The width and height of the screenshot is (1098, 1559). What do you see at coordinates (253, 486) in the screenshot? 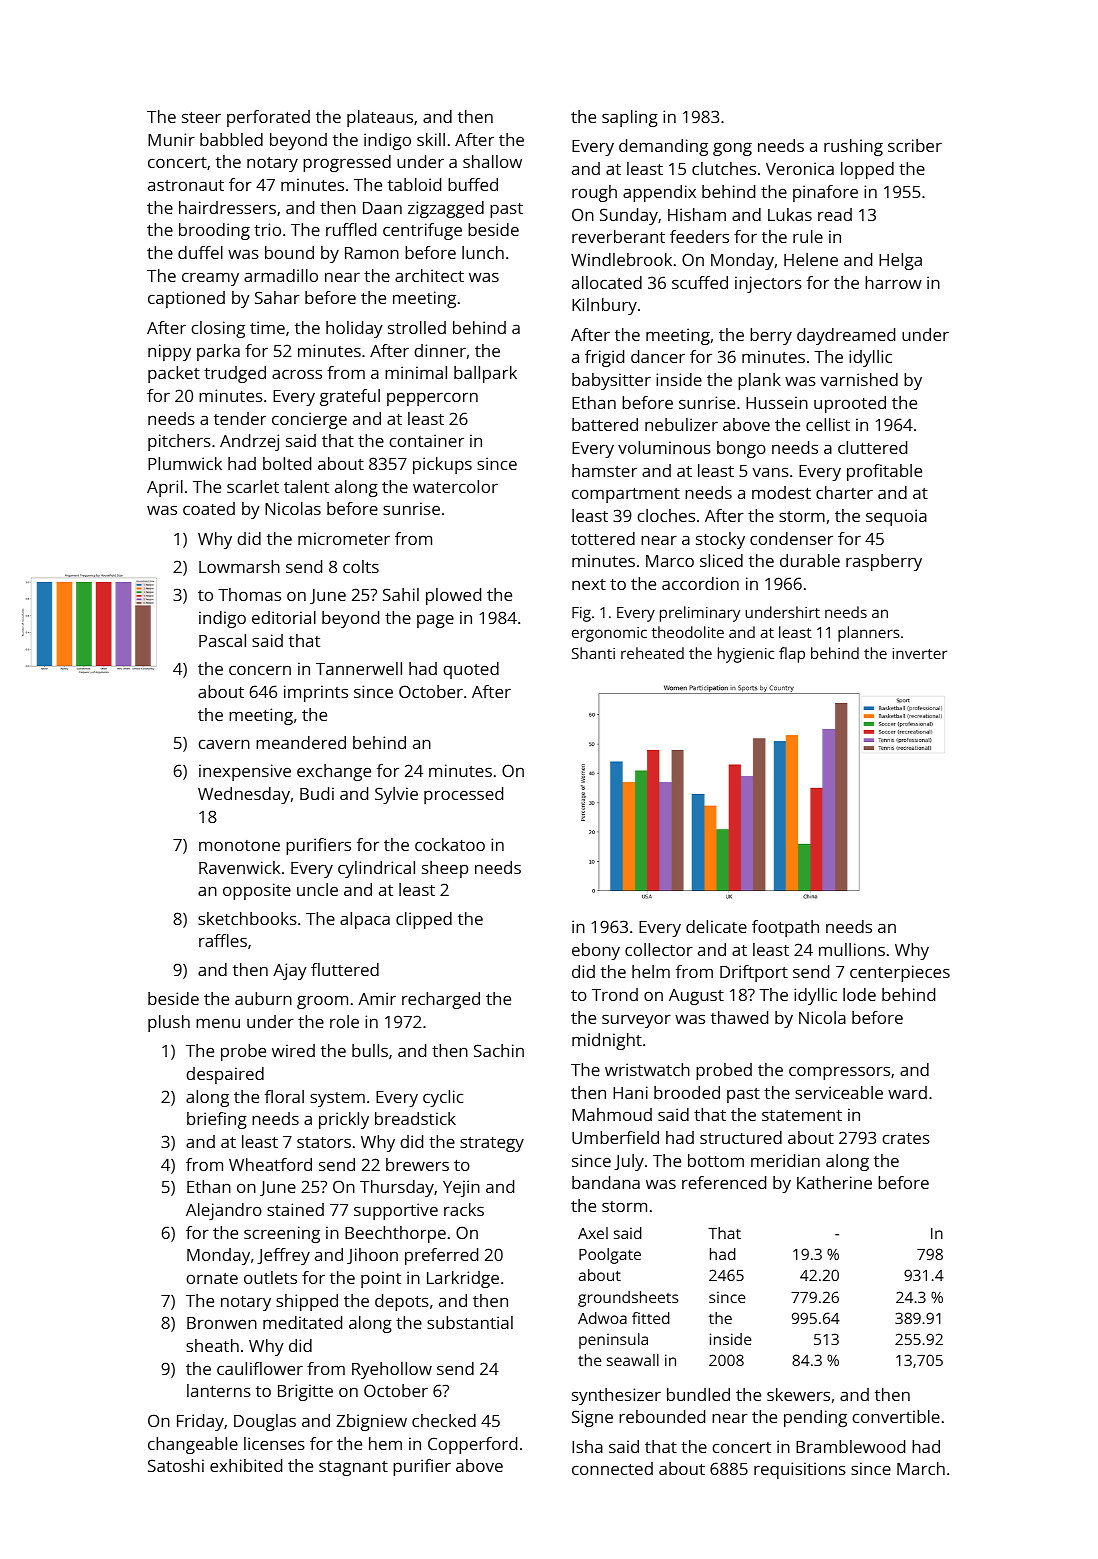
I see `scarlet` at bounding box center [253, 486].
